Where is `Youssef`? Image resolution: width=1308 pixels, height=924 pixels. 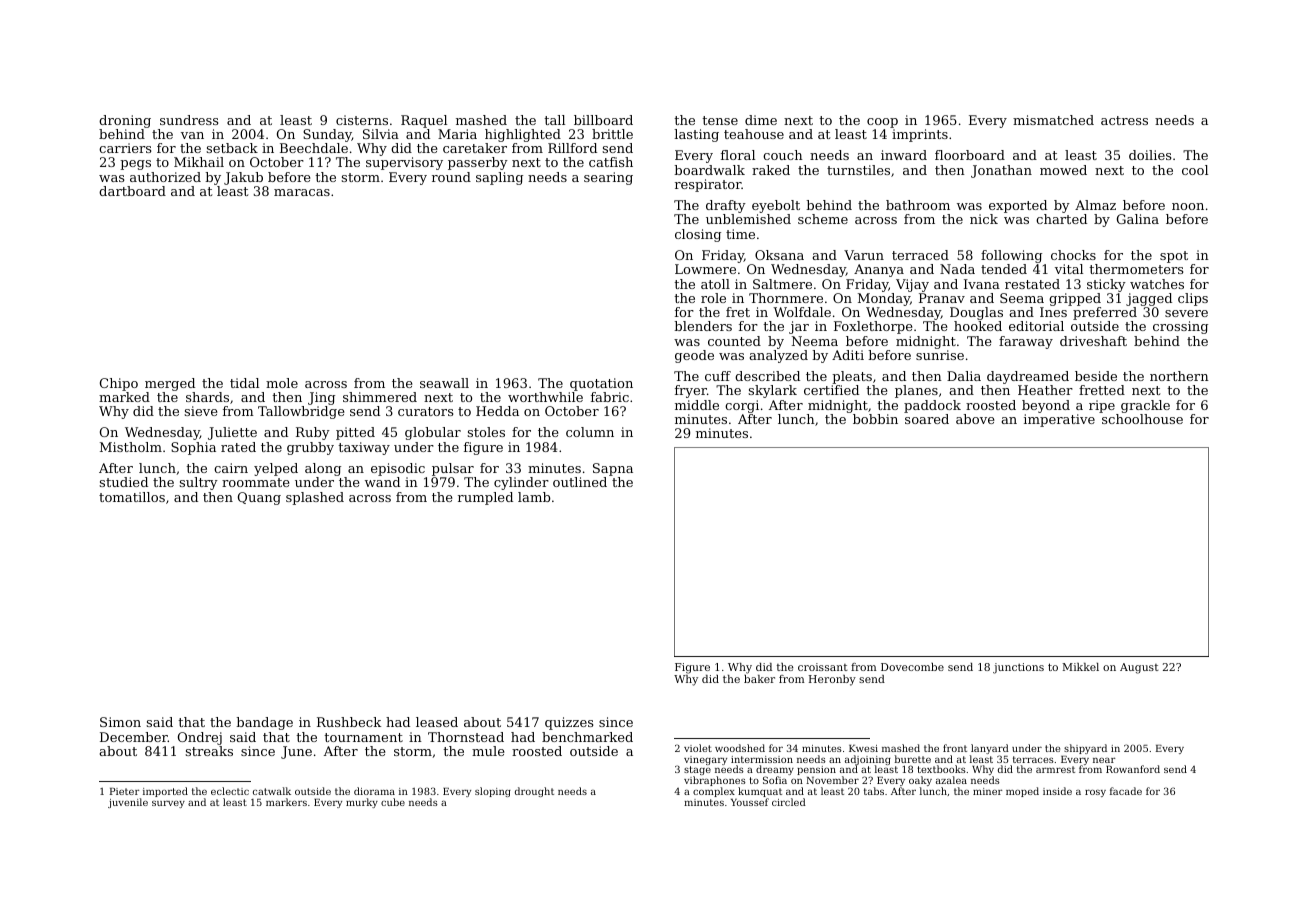 Youssef is located at coordinates (750, 802).
